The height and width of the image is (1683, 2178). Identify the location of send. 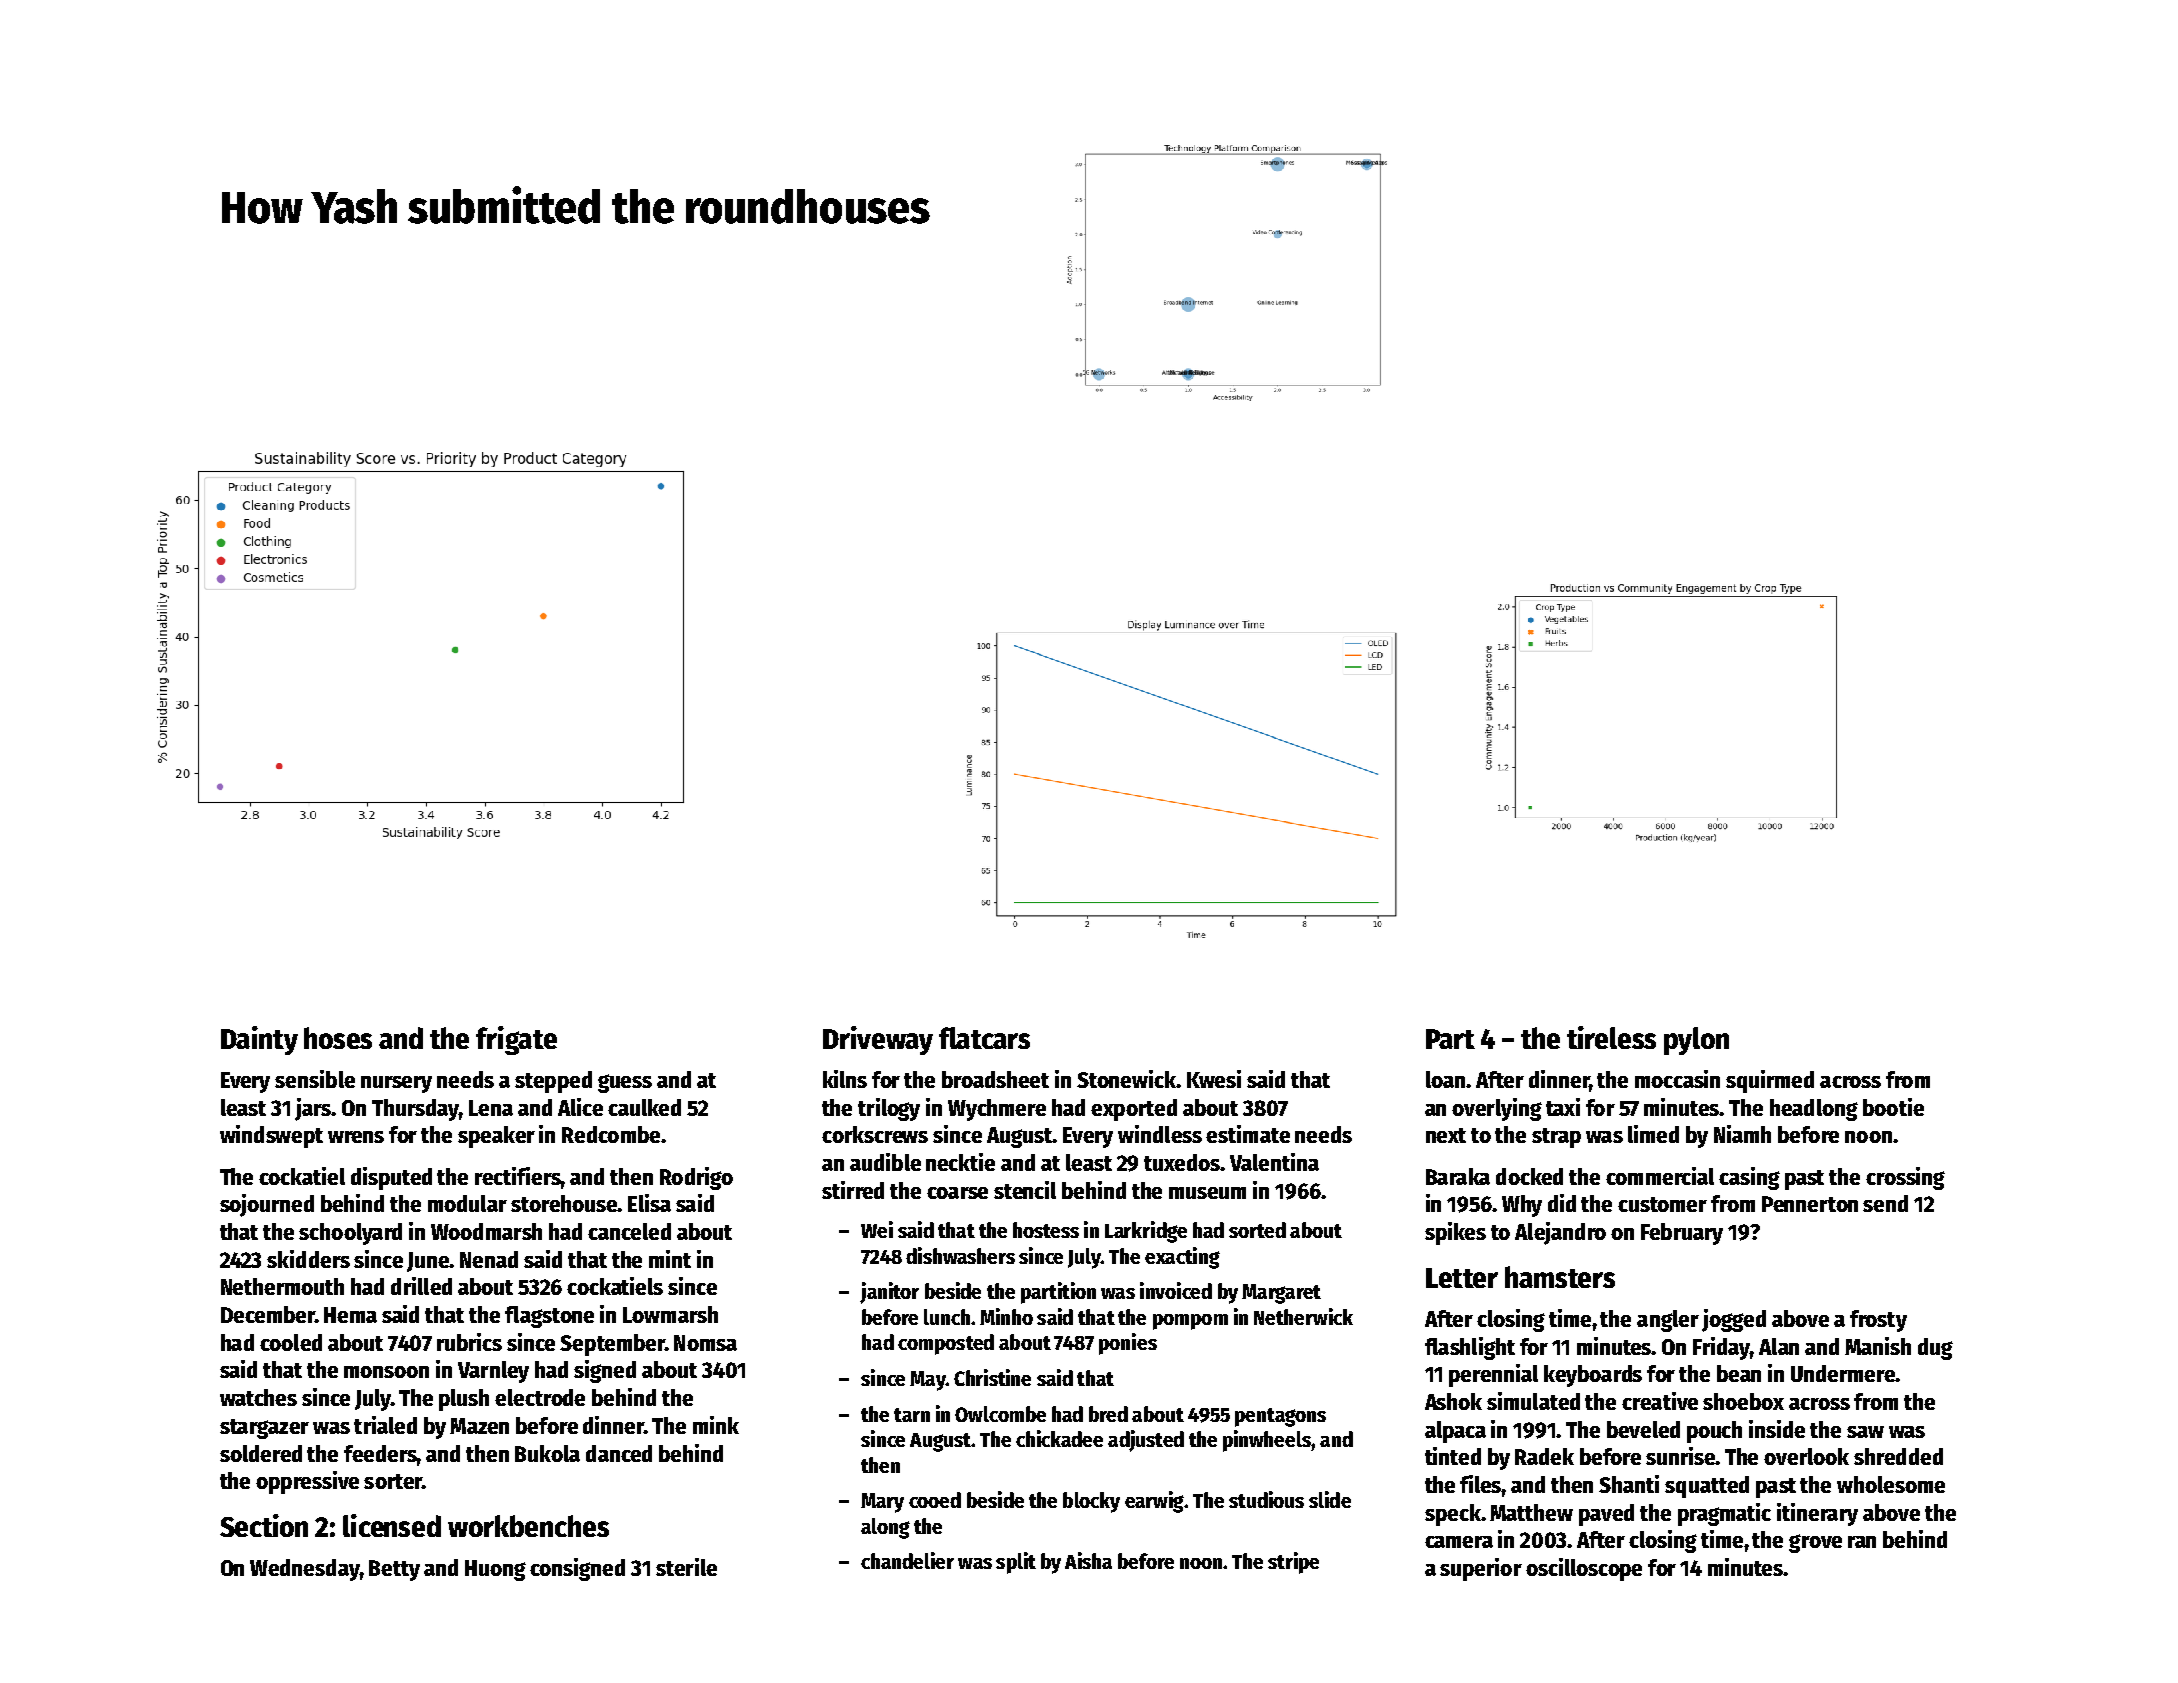
(1885, 1203).
